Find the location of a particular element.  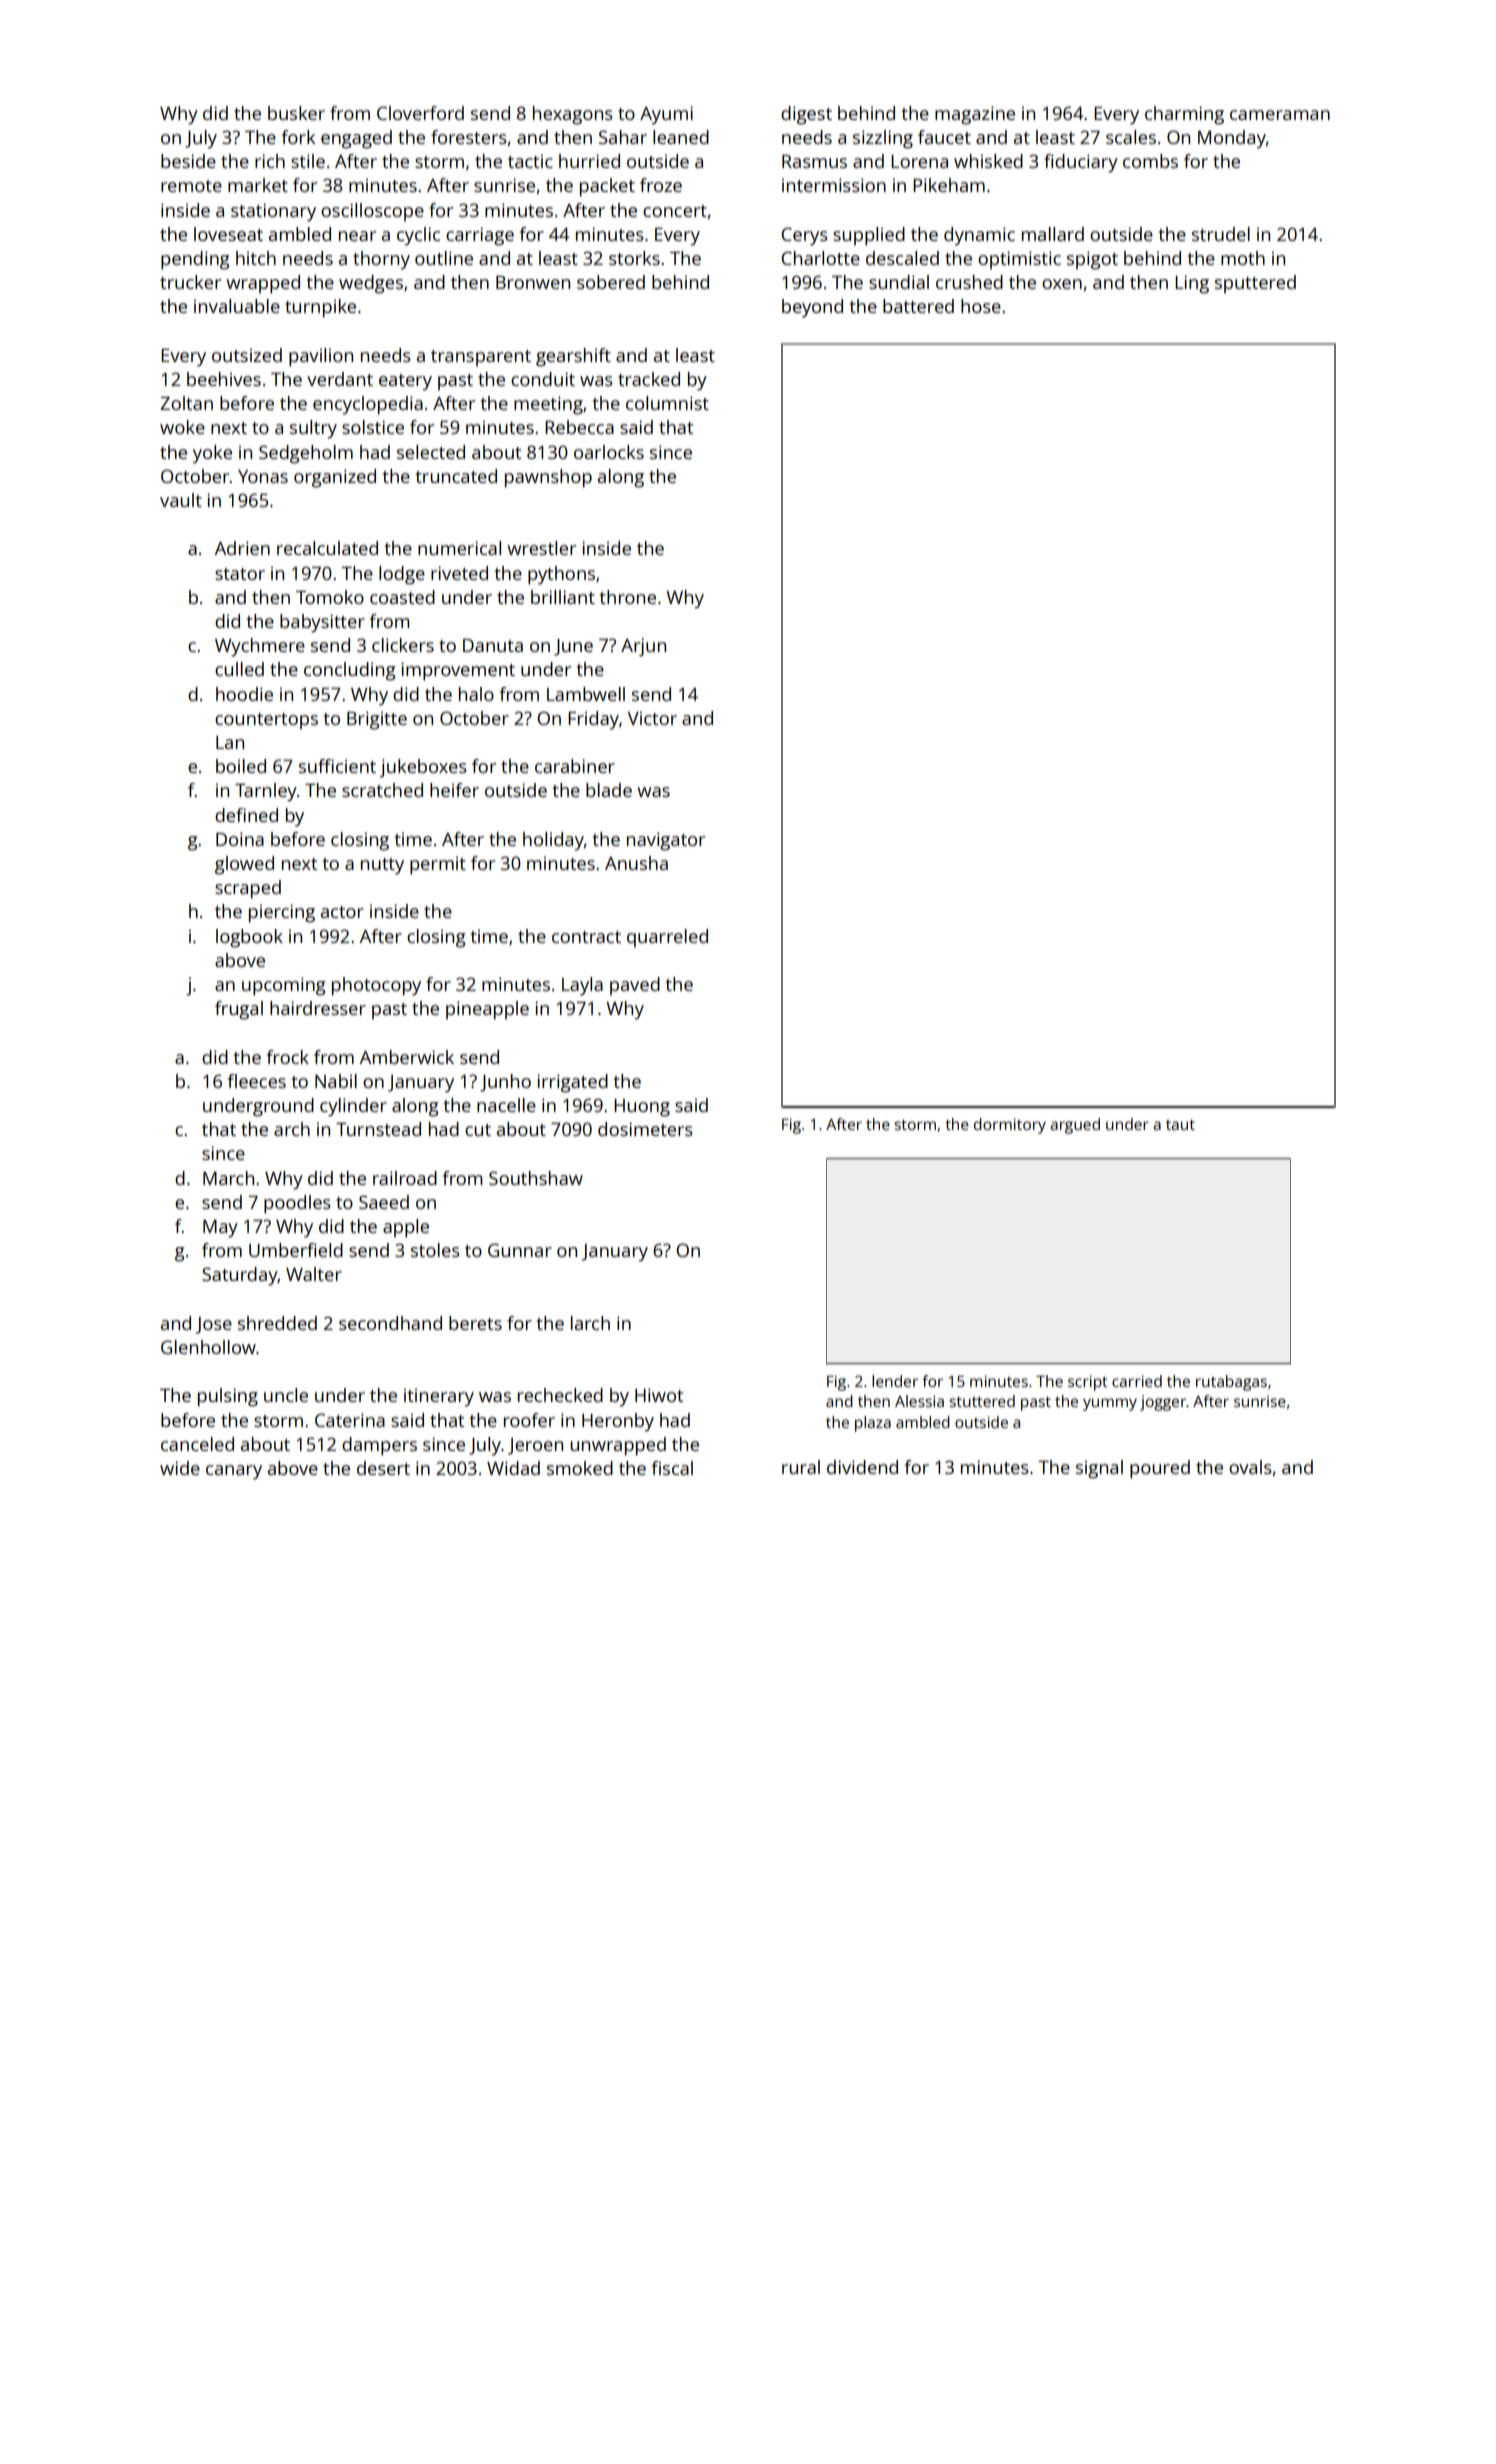

digest is located at coordinates (806, 115).
